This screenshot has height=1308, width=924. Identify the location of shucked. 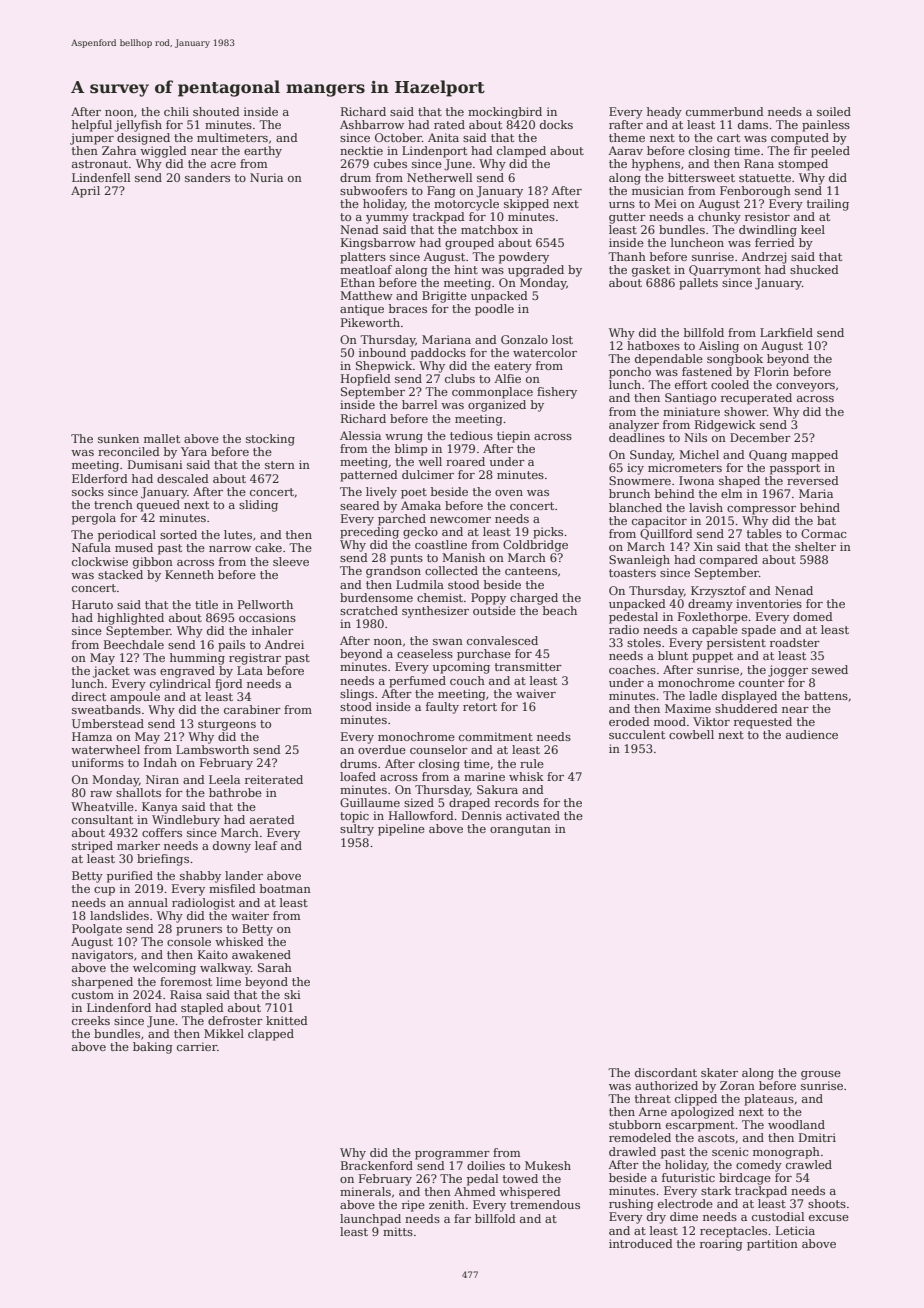
(814, 269).
